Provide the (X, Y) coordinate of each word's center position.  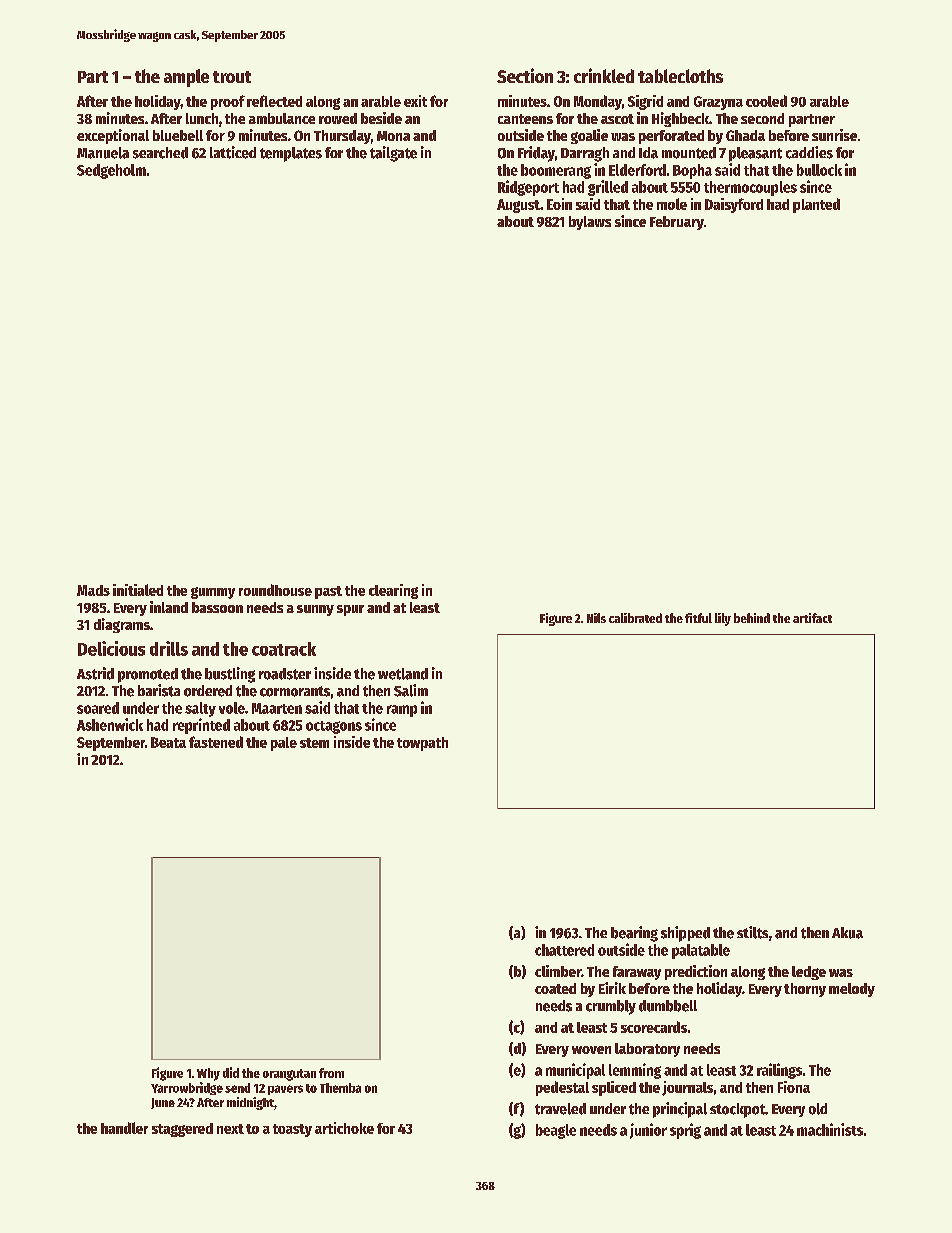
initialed (138, 590)
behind (752, 618)
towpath (422, 744)
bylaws (590, 223)
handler (124, 1128)
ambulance (282, 118)
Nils (596, 618)
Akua (847, 933)
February (677, 223)
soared (98, 708)
